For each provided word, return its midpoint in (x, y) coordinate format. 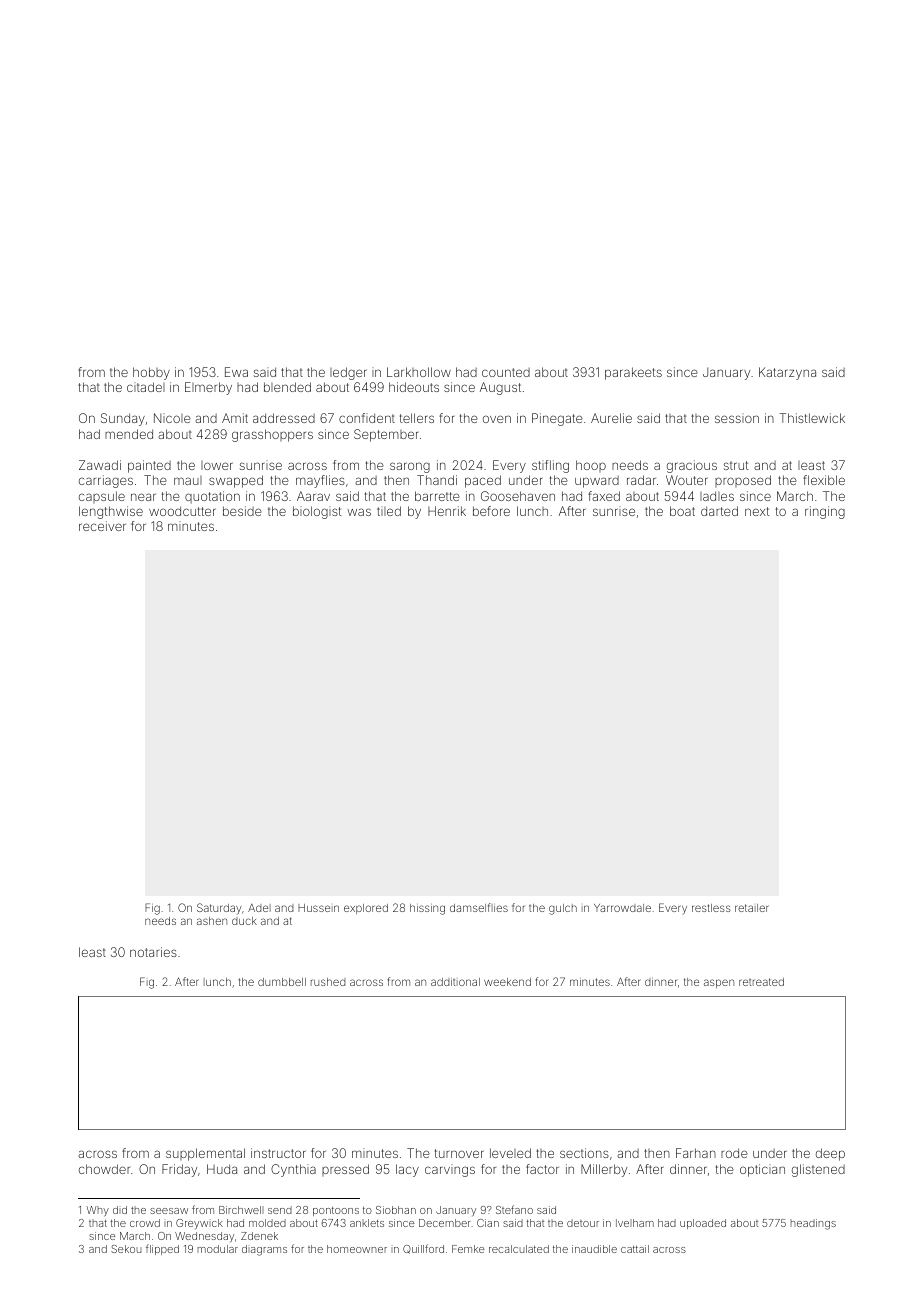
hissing (427, 909)
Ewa (236, 372)
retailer (752, 908)
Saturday (219, 909)
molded (267, 1223)
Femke (468, 1249)
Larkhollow (419, 372)
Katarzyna (787, 373)
